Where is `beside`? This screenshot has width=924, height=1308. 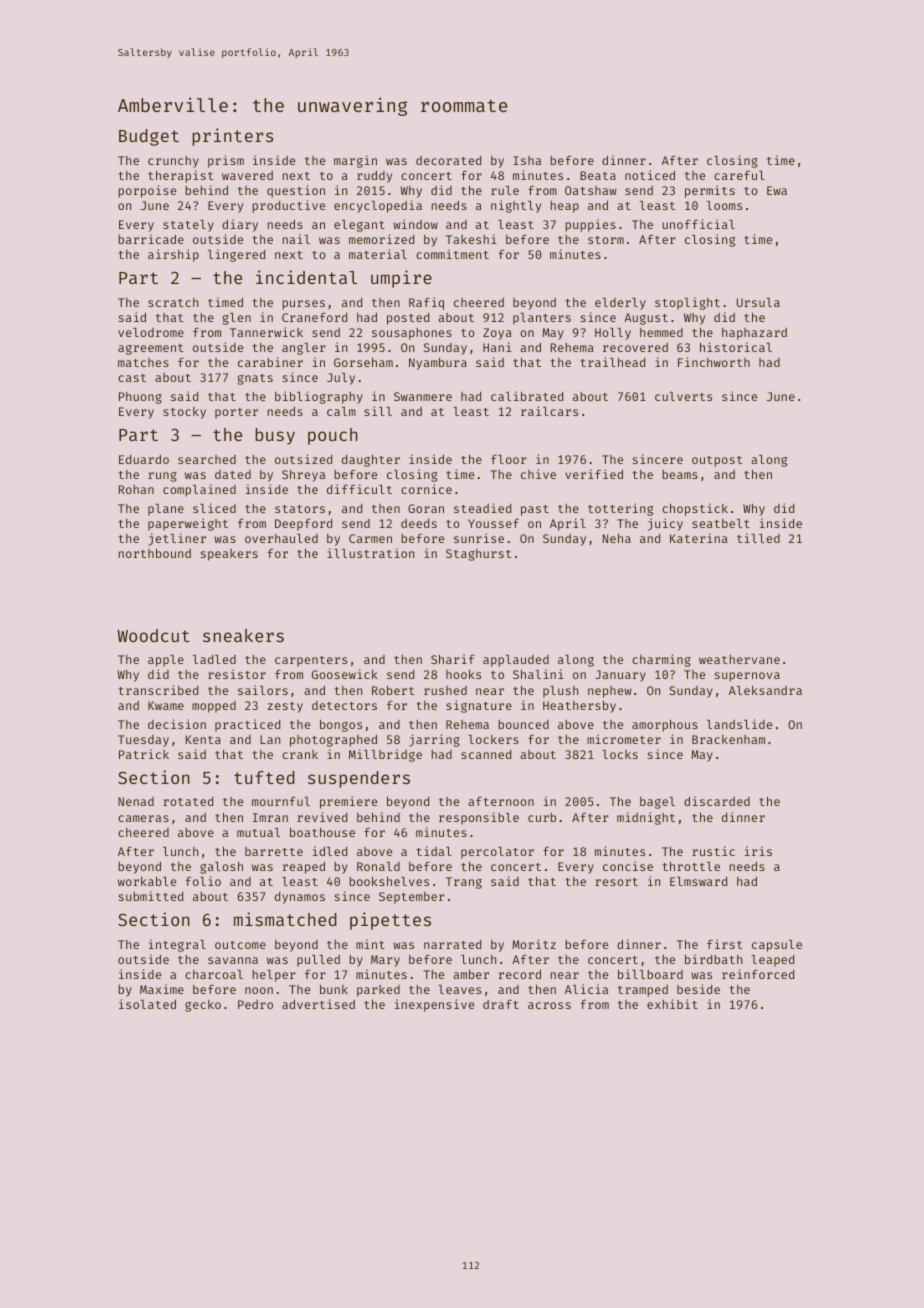 beside is located at coordinates (698, 989).
